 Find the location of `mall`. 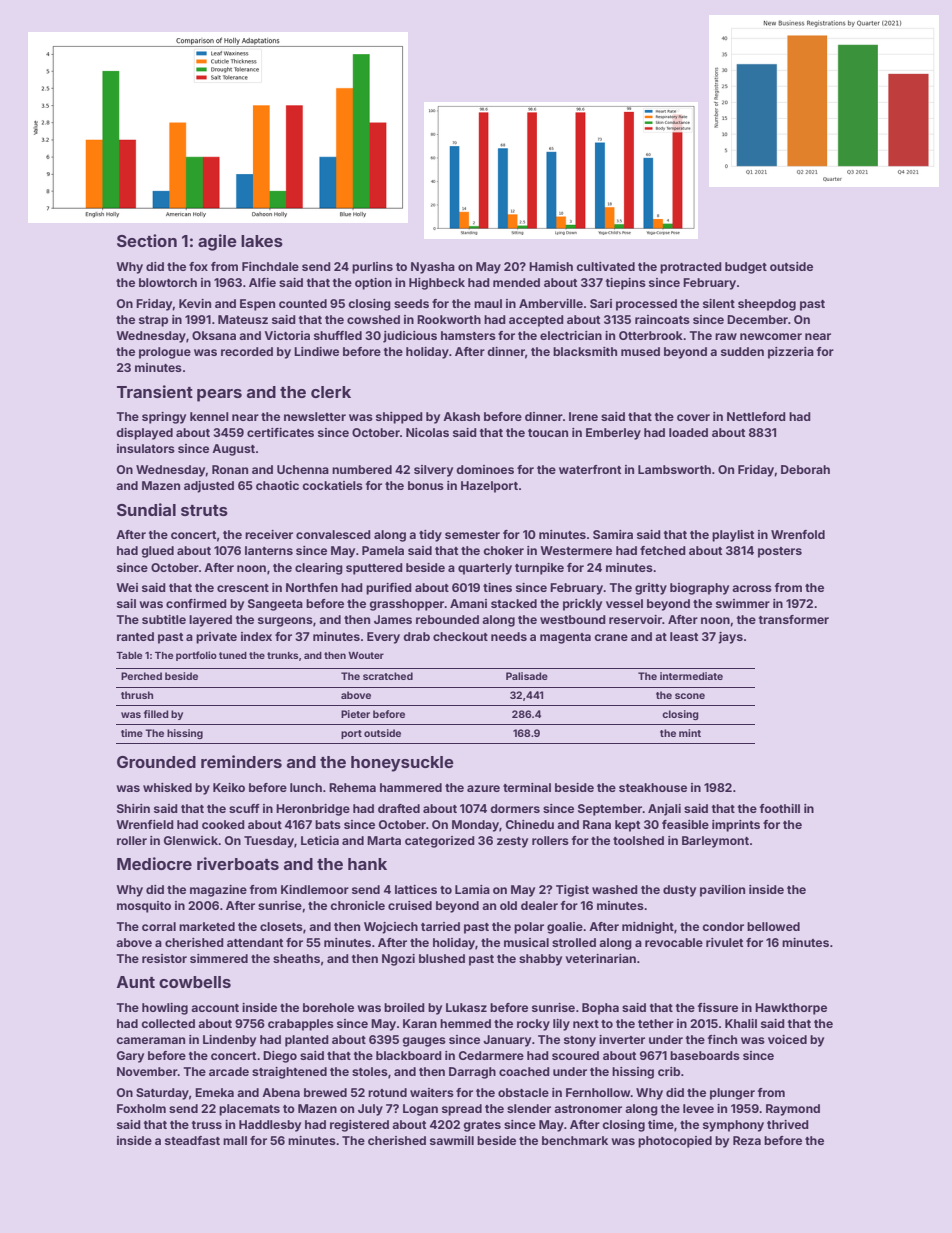

mall is located at coordinates (235, 1140).
